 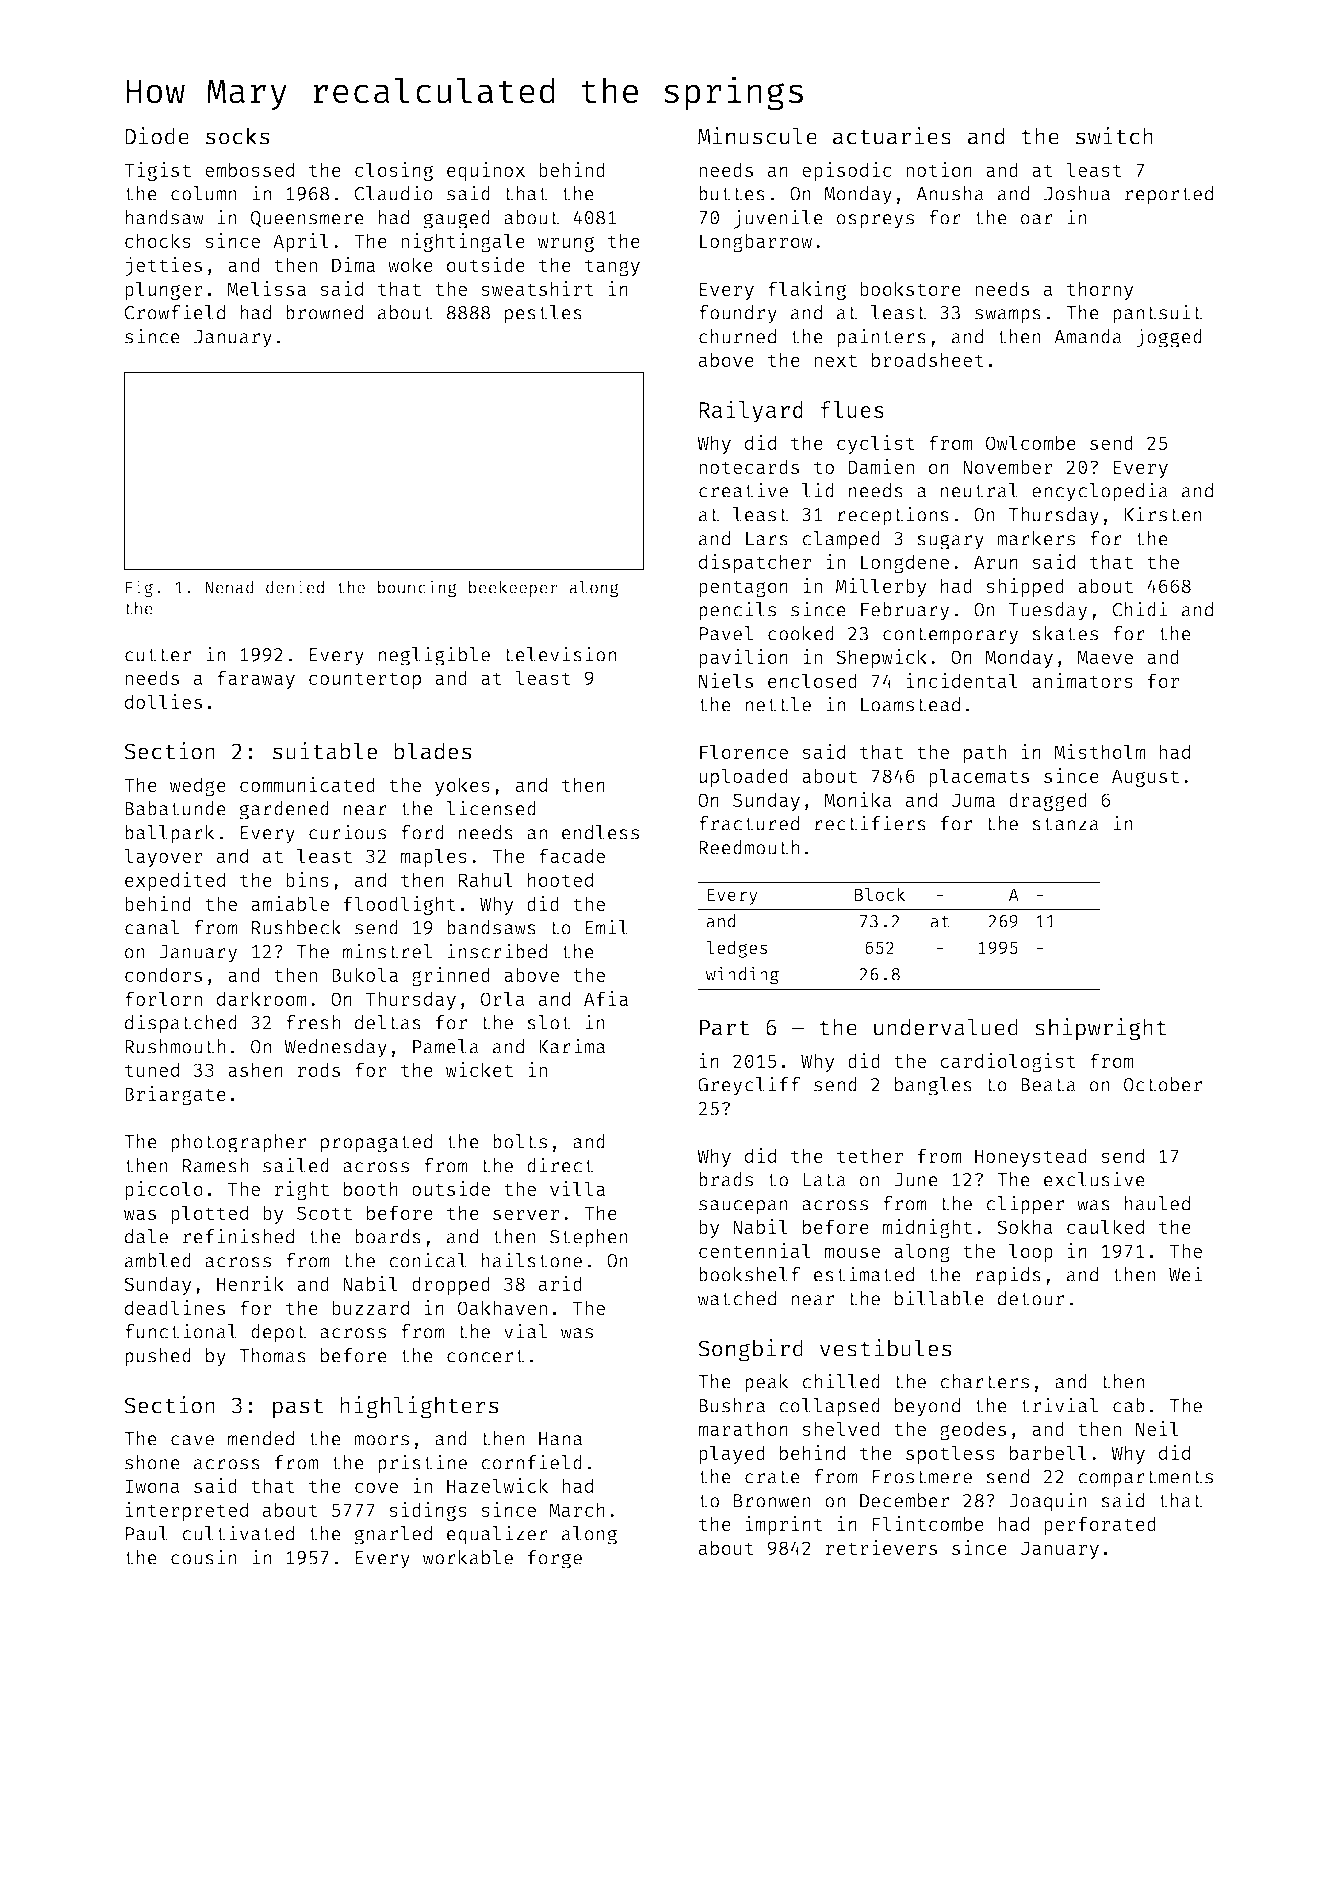 I want to click on Mistholm, so click(x=1099, y=751).
